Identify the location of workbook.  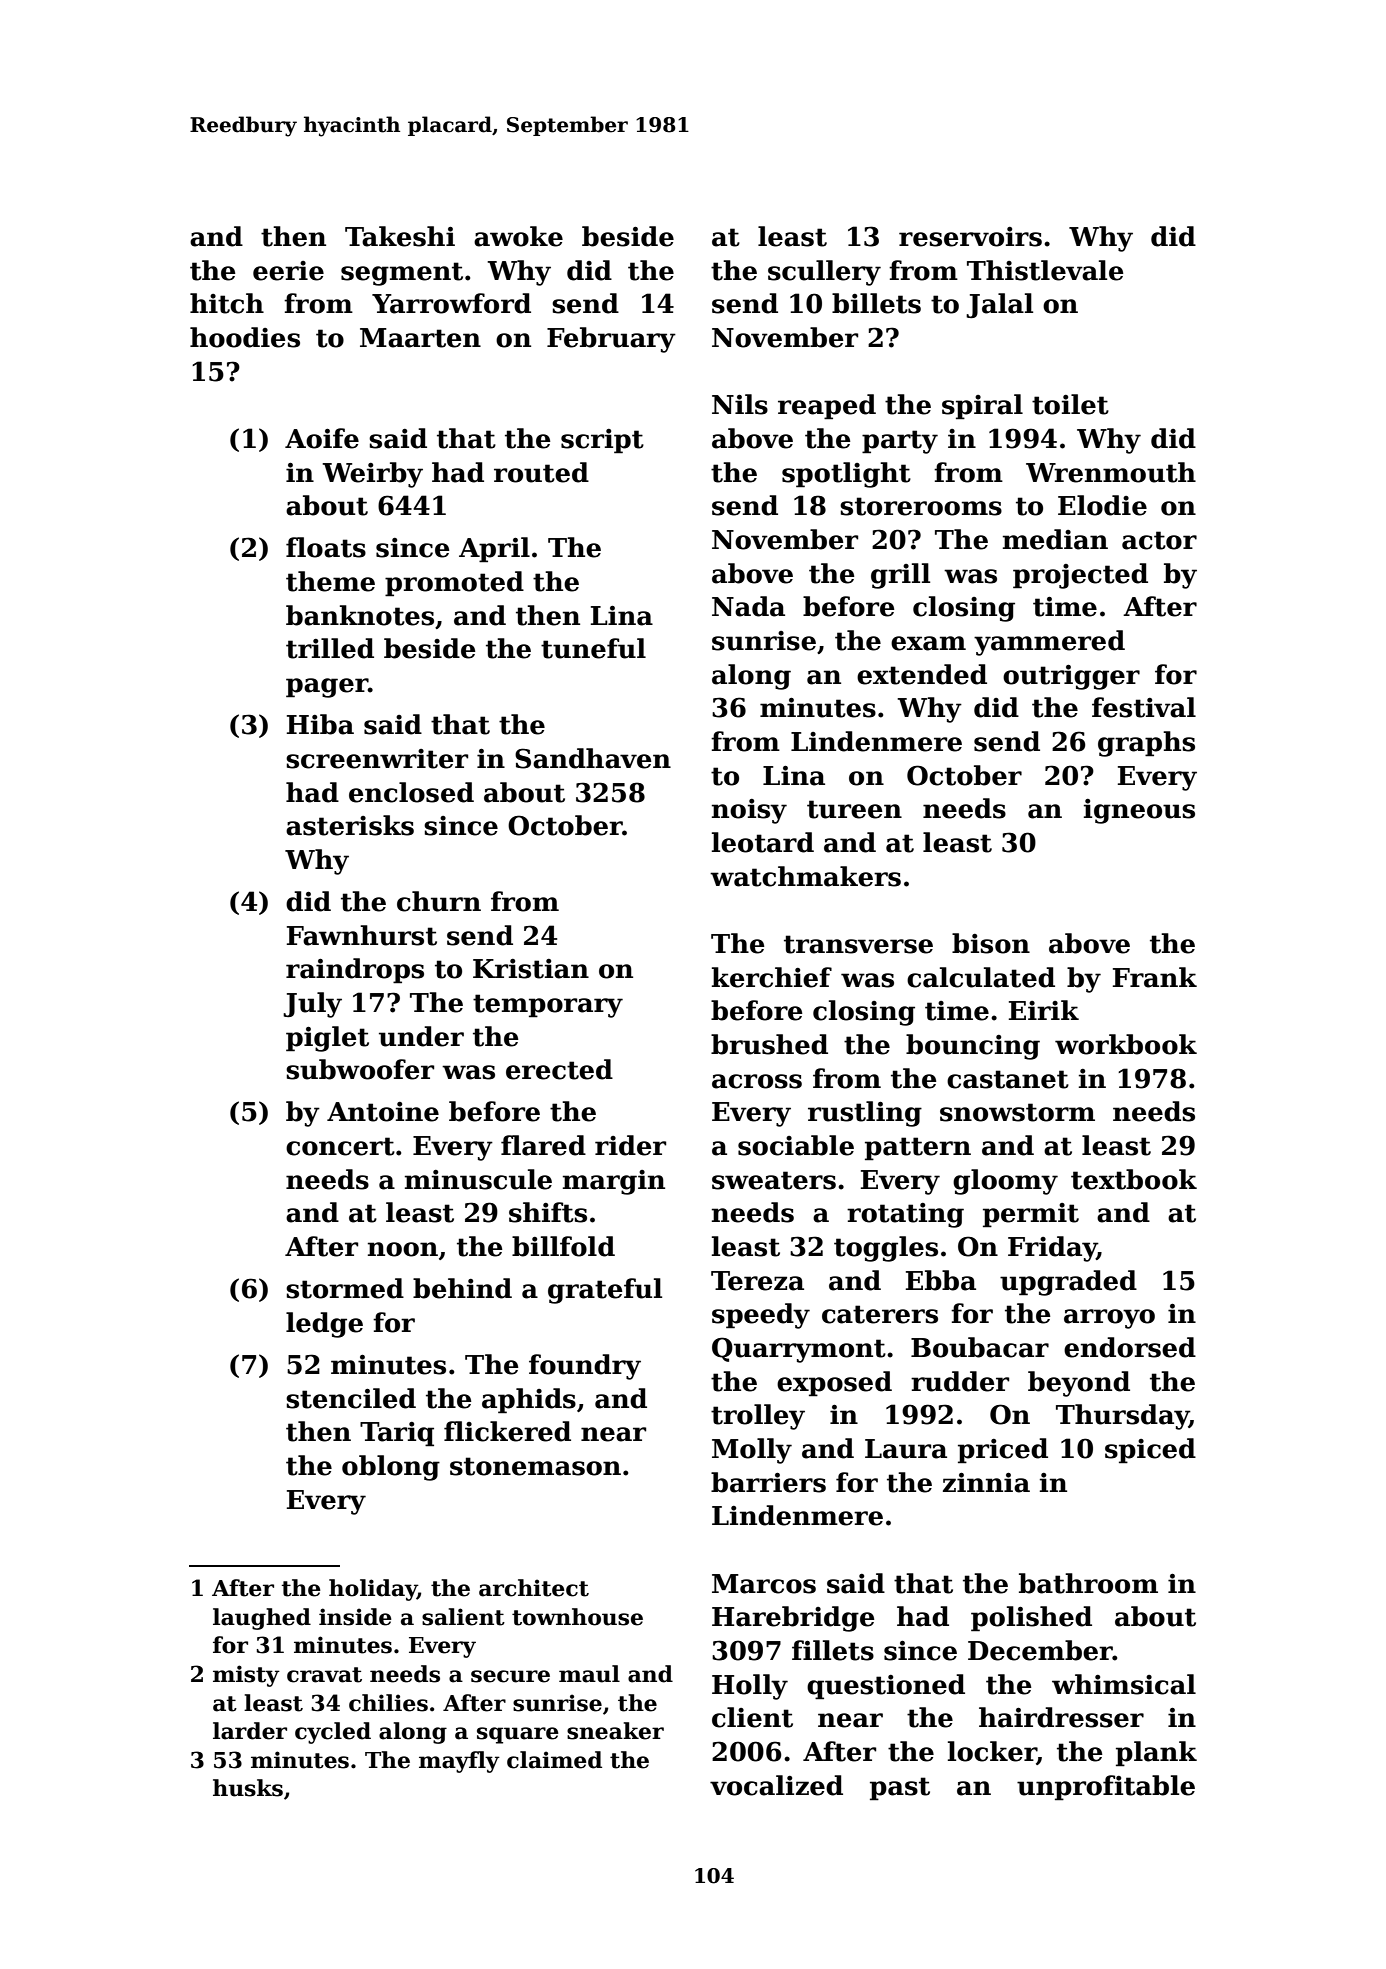
(1126, 1044).
